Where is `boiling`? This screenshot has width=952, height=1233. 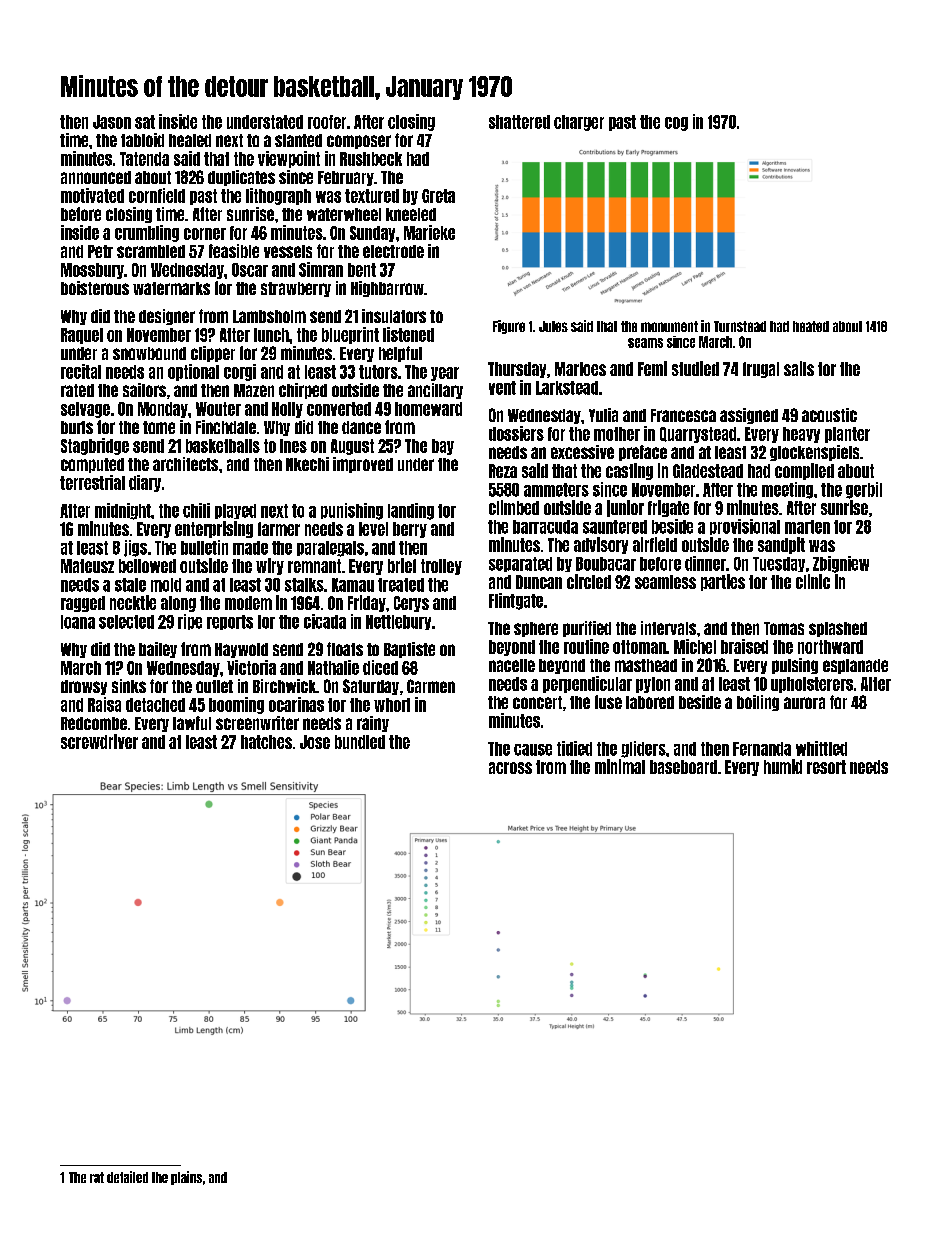
boiling is located at coordinates (758, 703).
